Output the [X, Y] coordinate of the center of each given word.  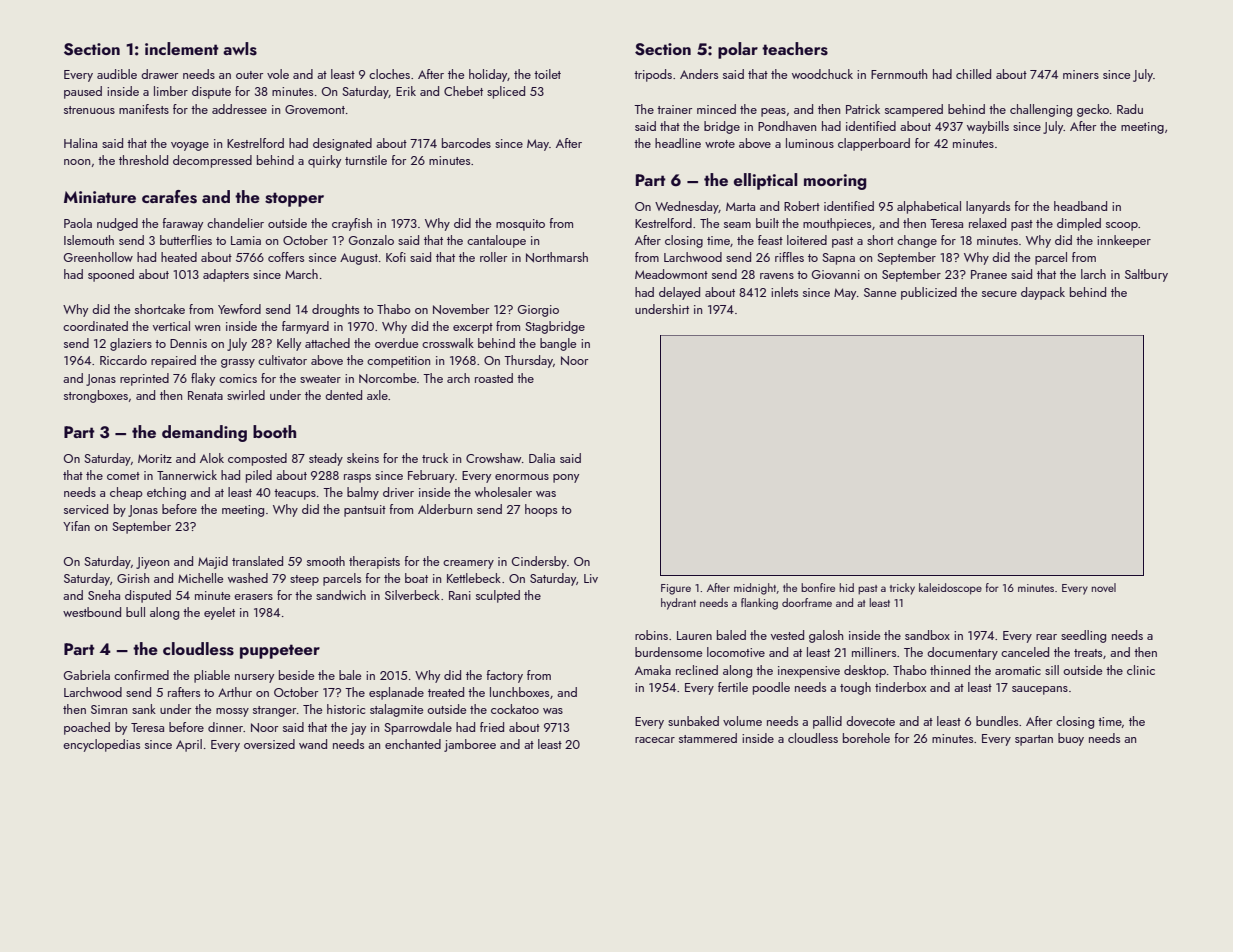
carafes [169, 197]
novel [1104, 587]
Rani [460, 595]
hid [847, 587]
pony [566, 478]
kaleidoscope [950, 589]
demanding [204, 433]
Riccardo [123, 360]
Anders [699, 74]
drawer [159, 74]
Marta [740, 206]
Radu [1130, 109]
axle [377, 395]
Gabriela [87, 675]
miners [1081, 74]
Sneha [104, 595]
